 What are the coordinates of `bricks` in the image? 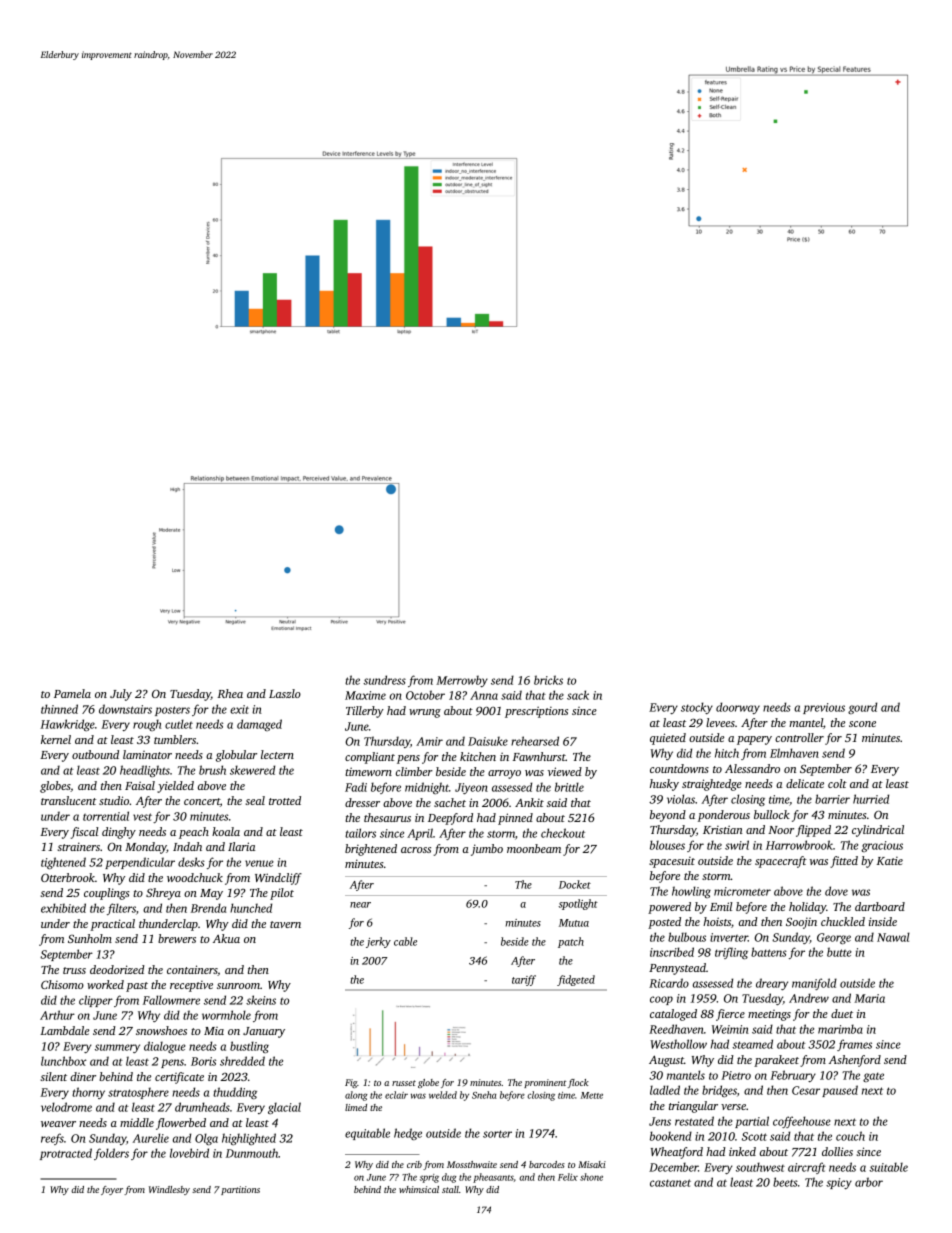 It's located at (548, 680).
